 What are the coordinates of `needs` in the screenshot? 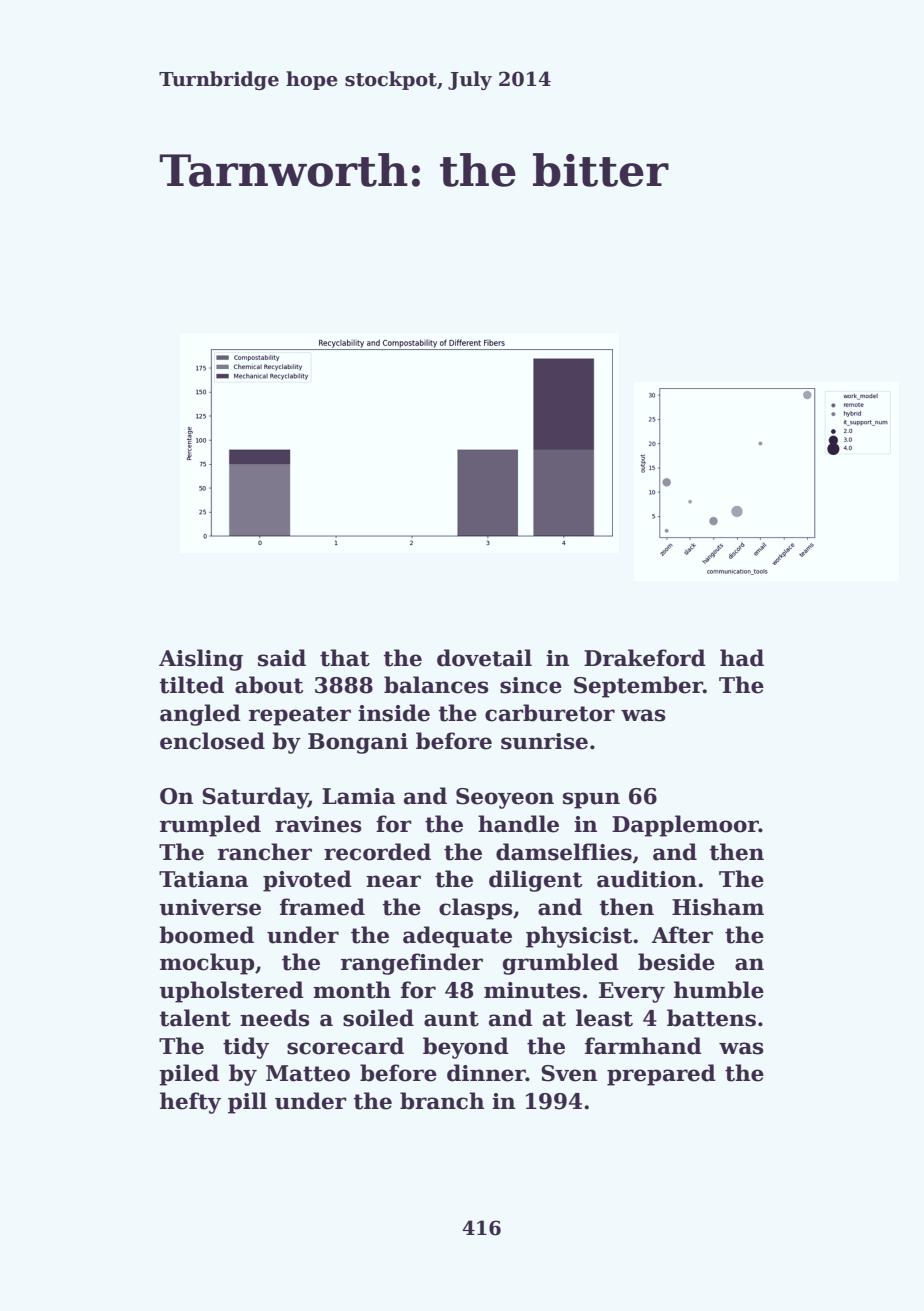 It's located at (275, 1018).
